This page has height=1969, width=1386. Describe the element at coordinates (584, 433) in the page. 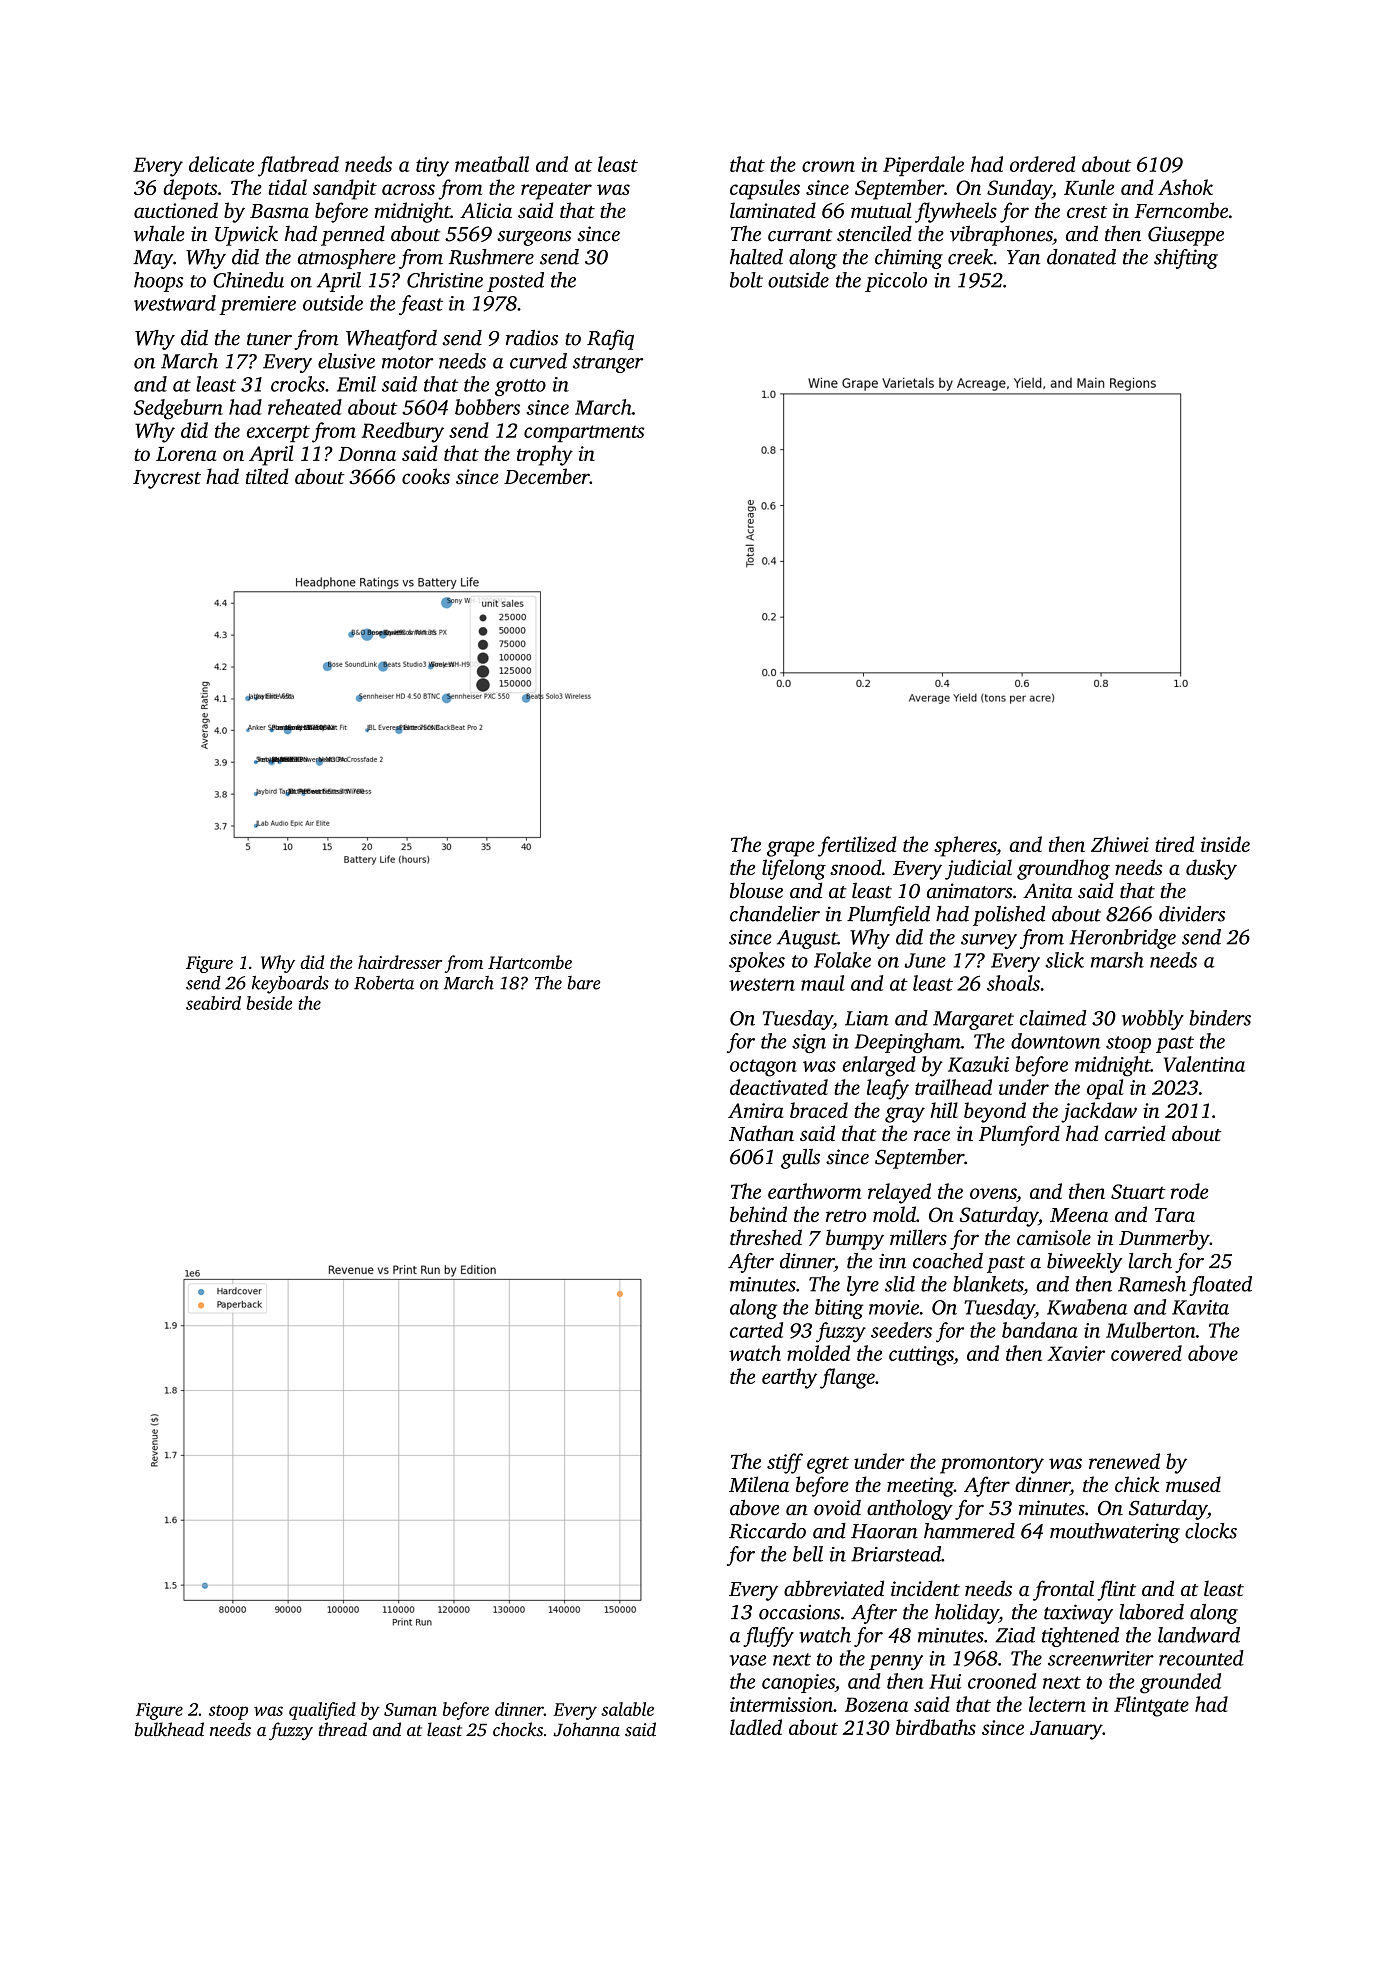

I see `compartments` at that location.
